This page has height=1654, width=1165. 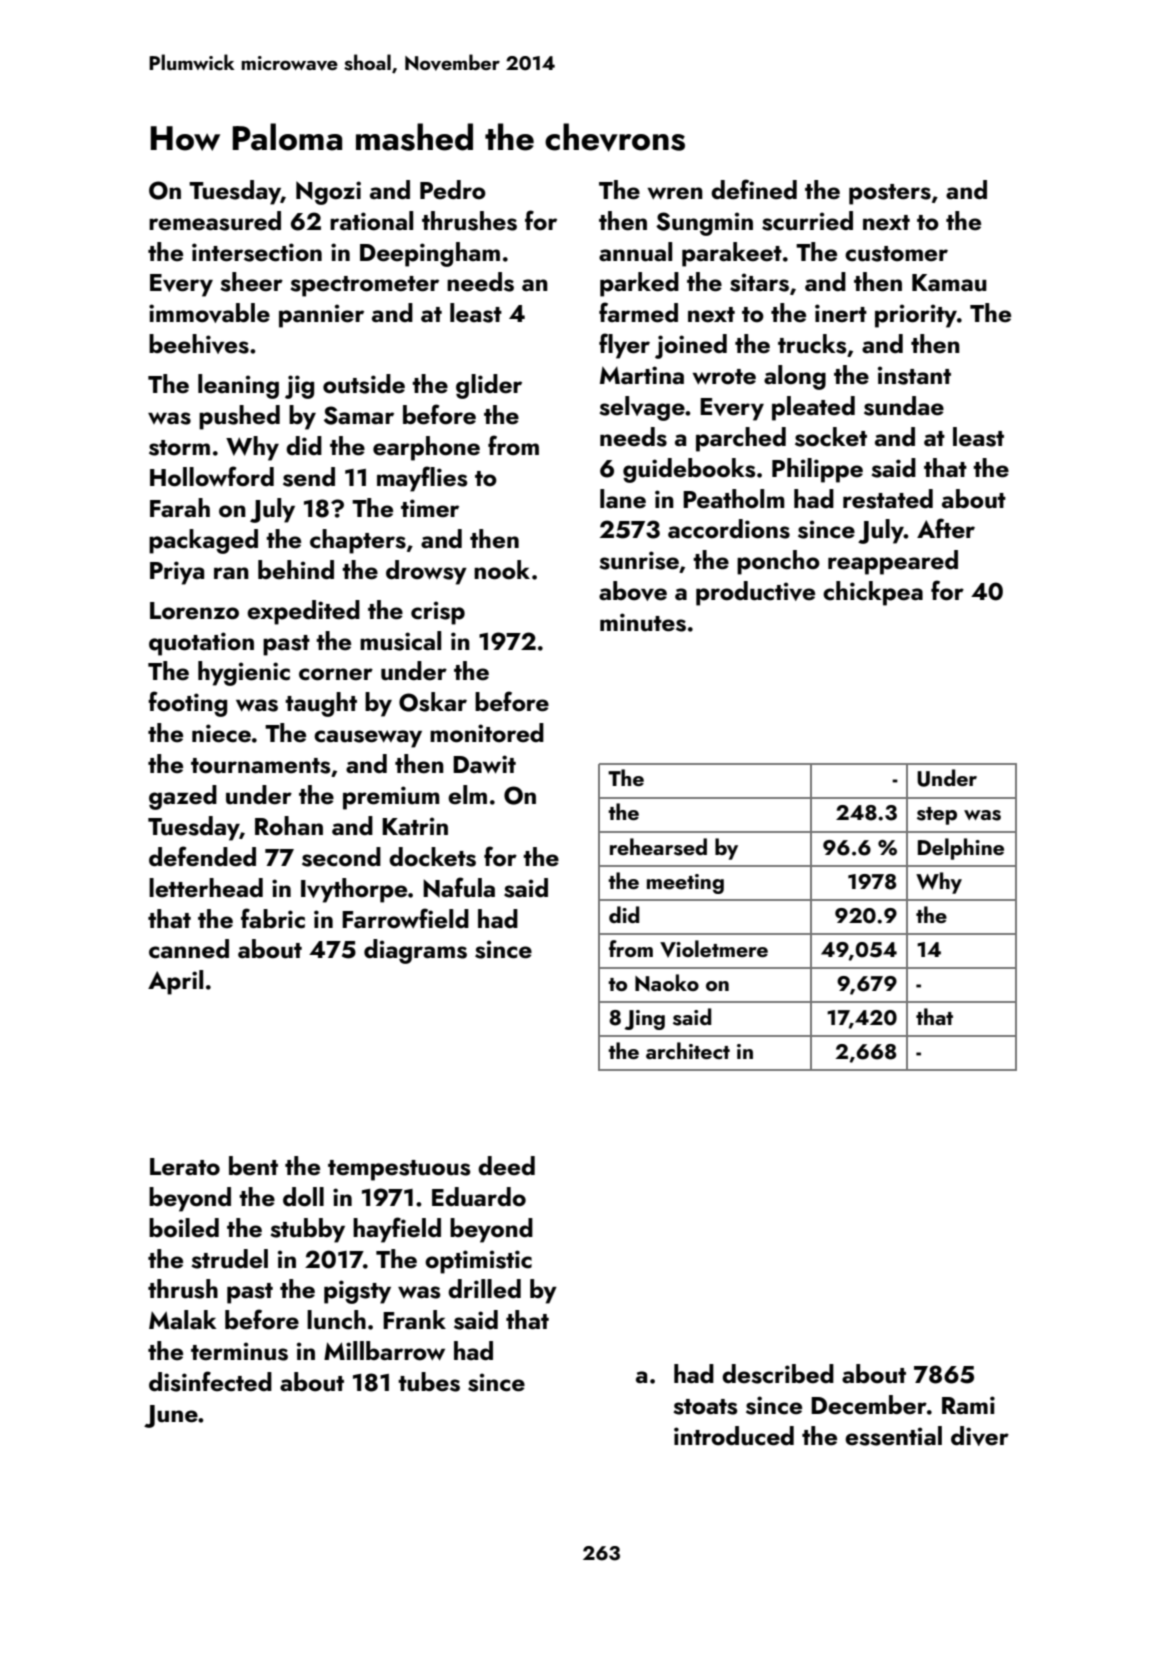 I want to click on diagrams, so click(x=415, y=951).
